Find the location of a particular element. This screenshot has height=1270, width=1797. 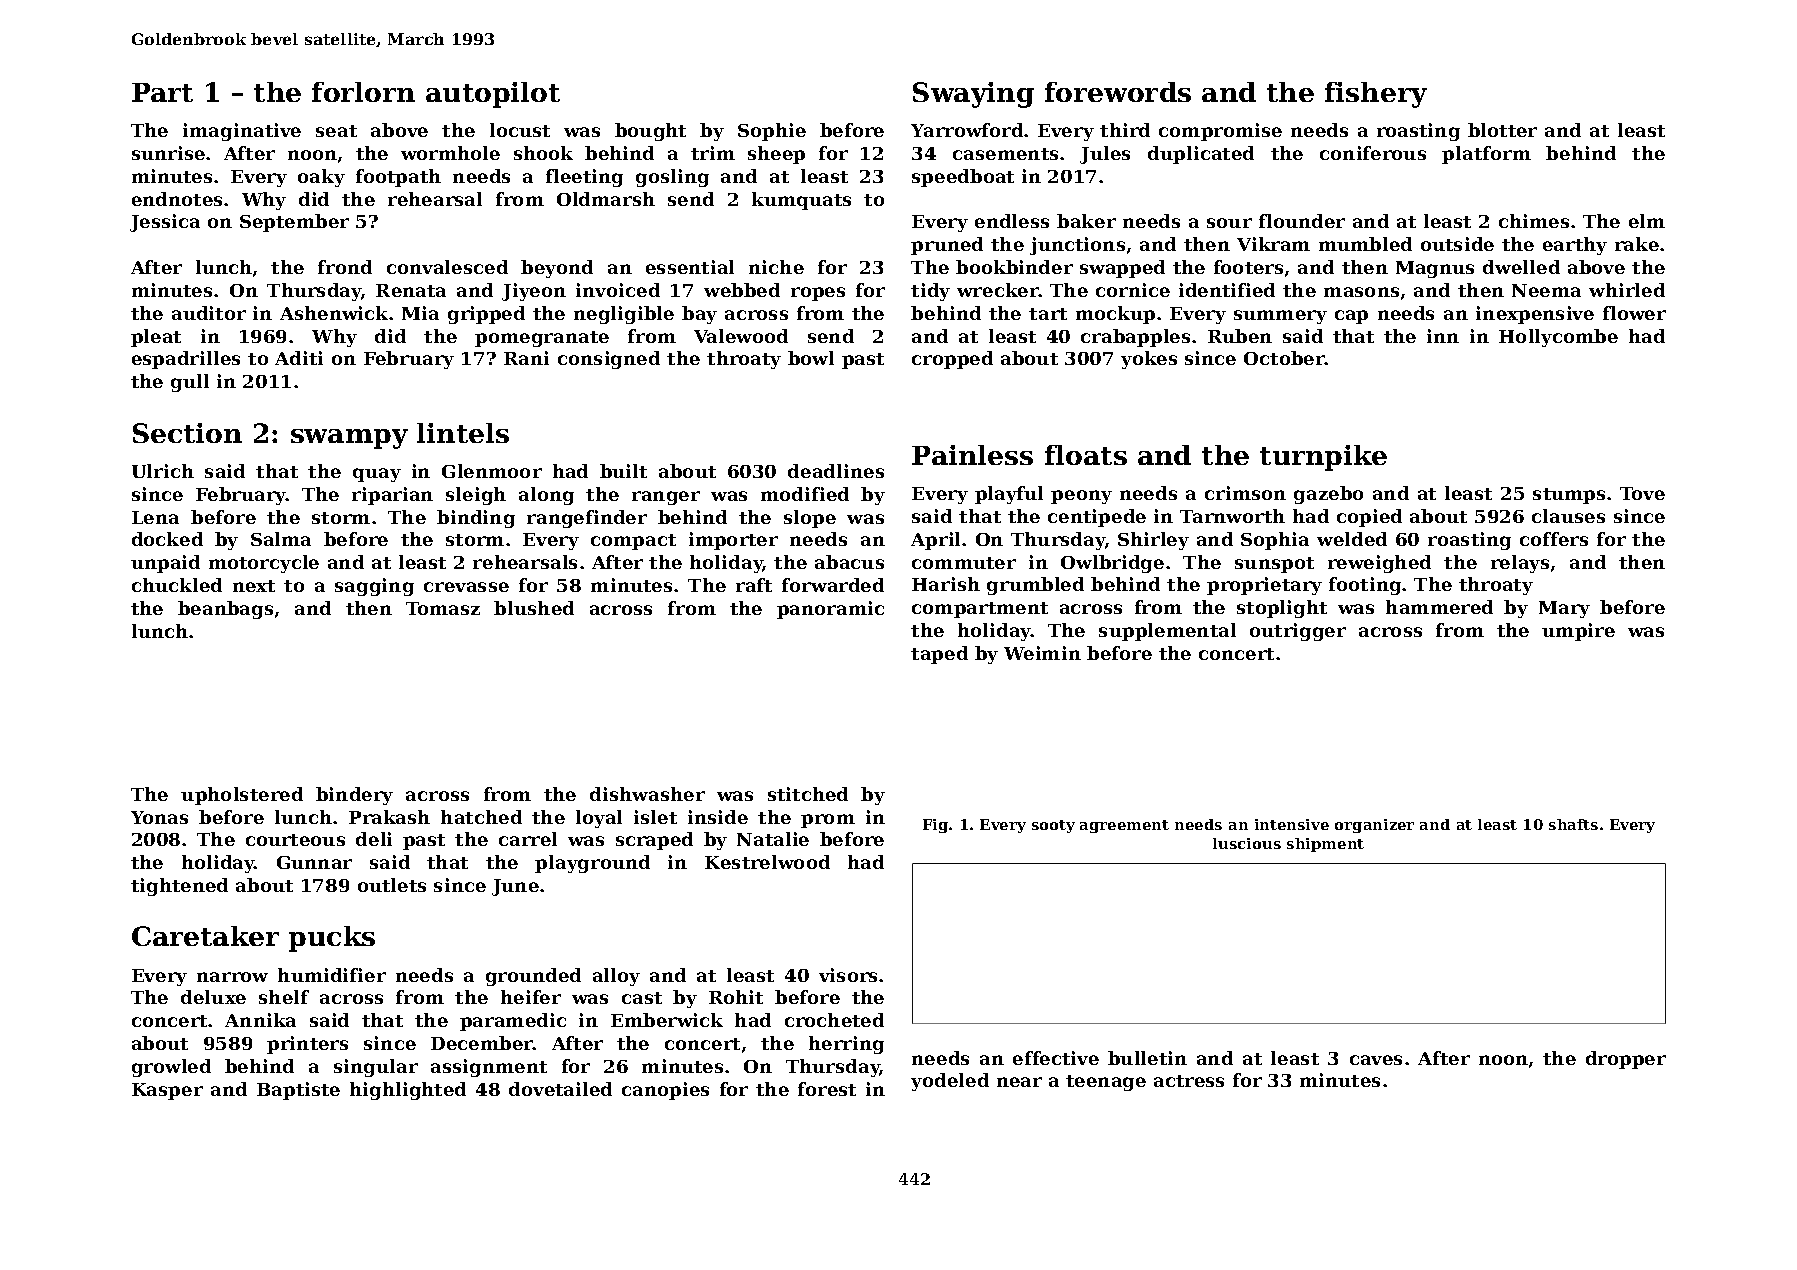

supplemental is located at coordinates (1167, 632).
